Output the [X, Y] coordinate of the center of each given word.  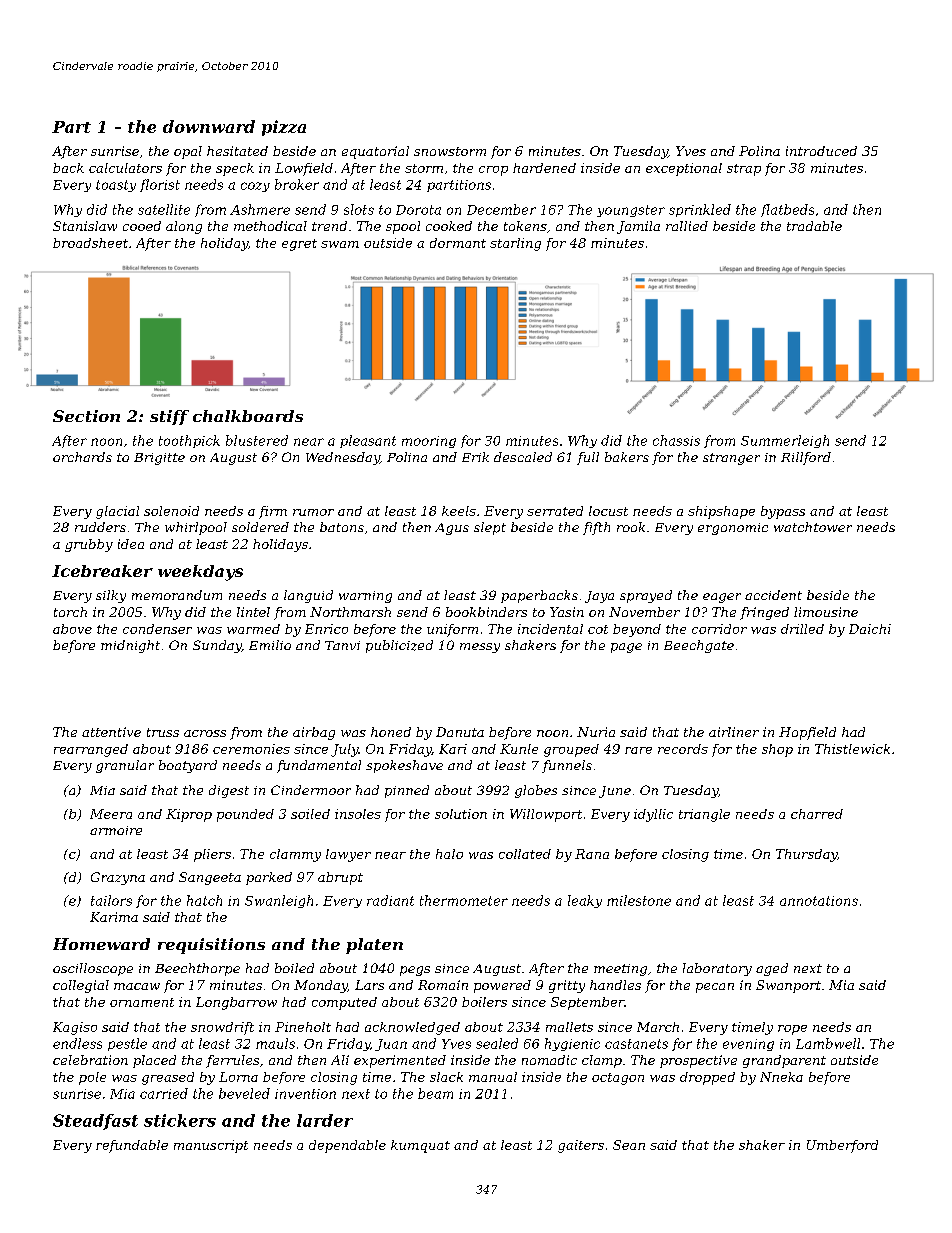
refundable [132, 1146]
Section [86, 416]
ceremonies [251, 749]
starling [515, 244]
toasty [116, 186]
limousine [826, 612]
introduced [821, 151]
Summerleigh [785, 441]
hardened [544, 168]
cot [598, 629]
